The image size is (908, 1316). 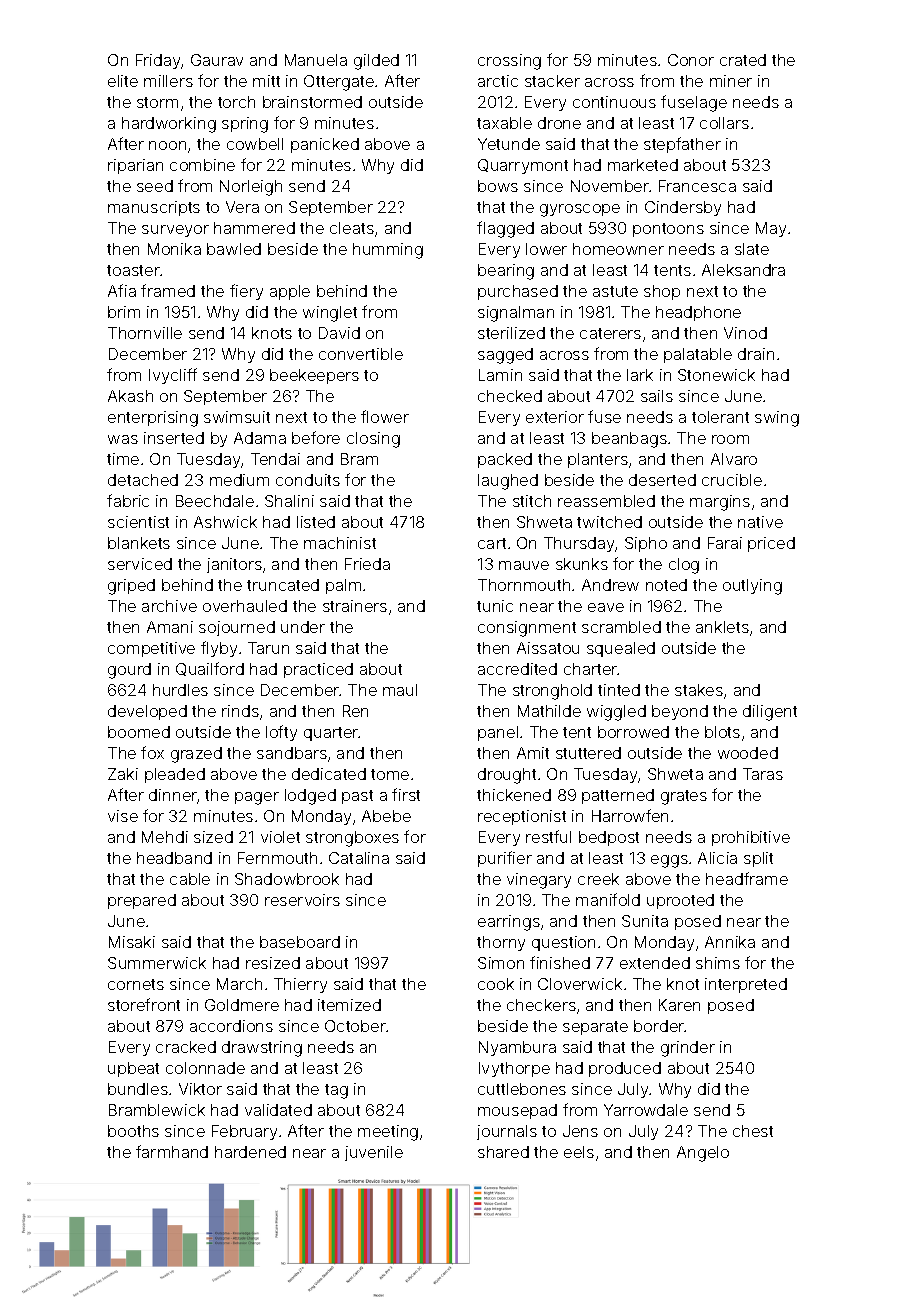 I want to click on beekeepers, so click(x=314, y=376).
